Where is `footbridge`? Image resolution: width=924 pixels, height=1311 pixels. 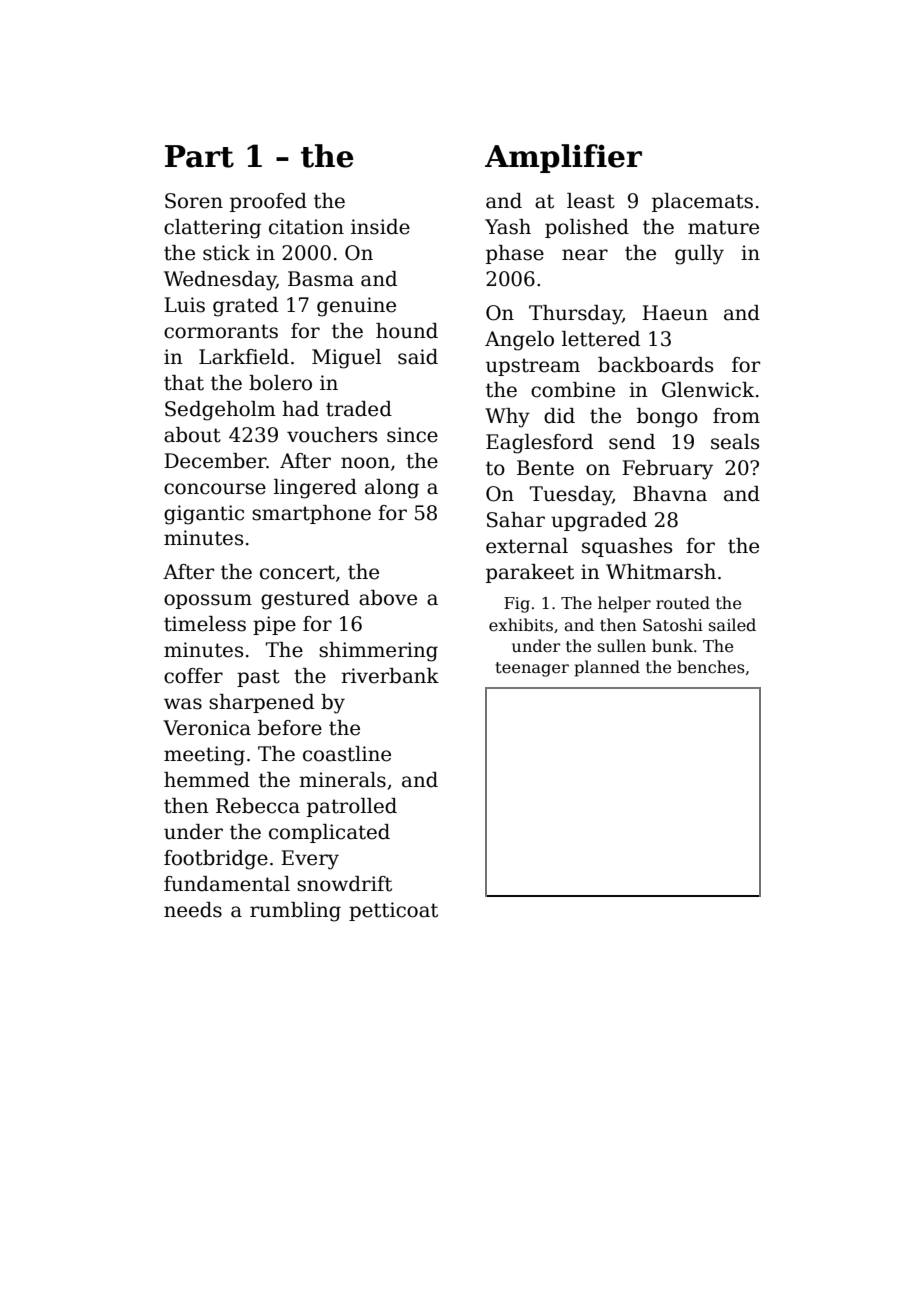 footbridge is located at coordinates (216, 860).
